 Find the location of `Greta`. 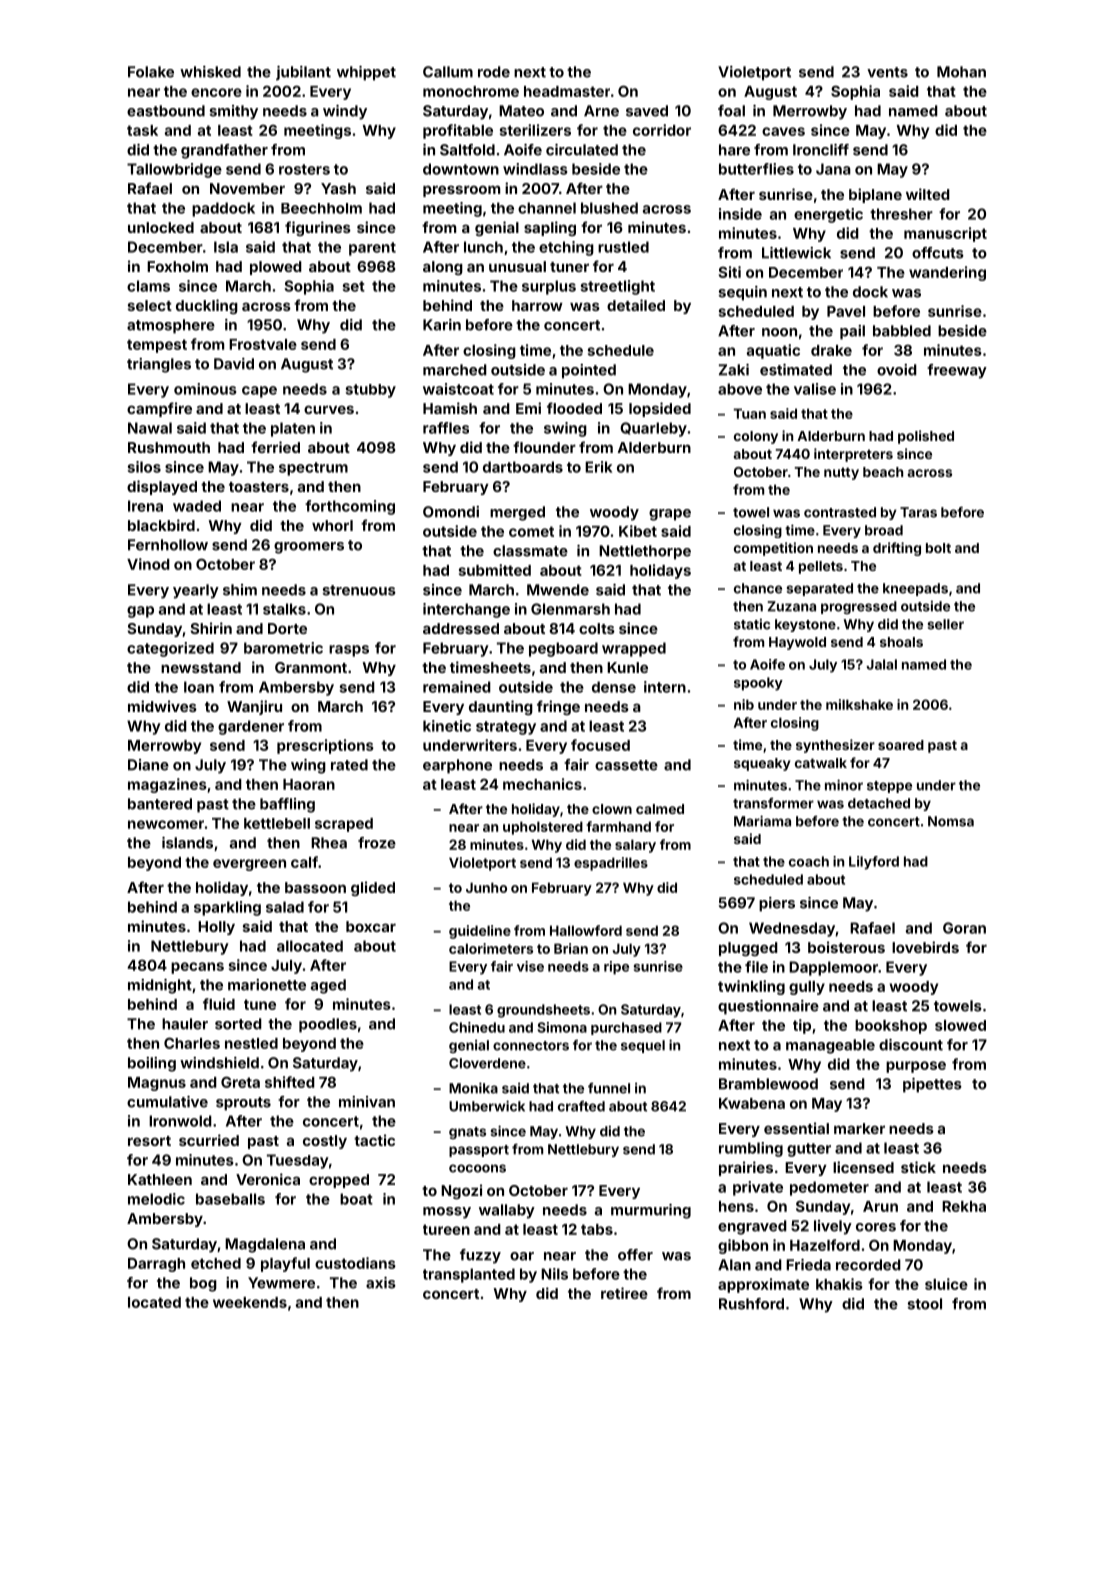

Greta is located at coordinates (240, 1082).
